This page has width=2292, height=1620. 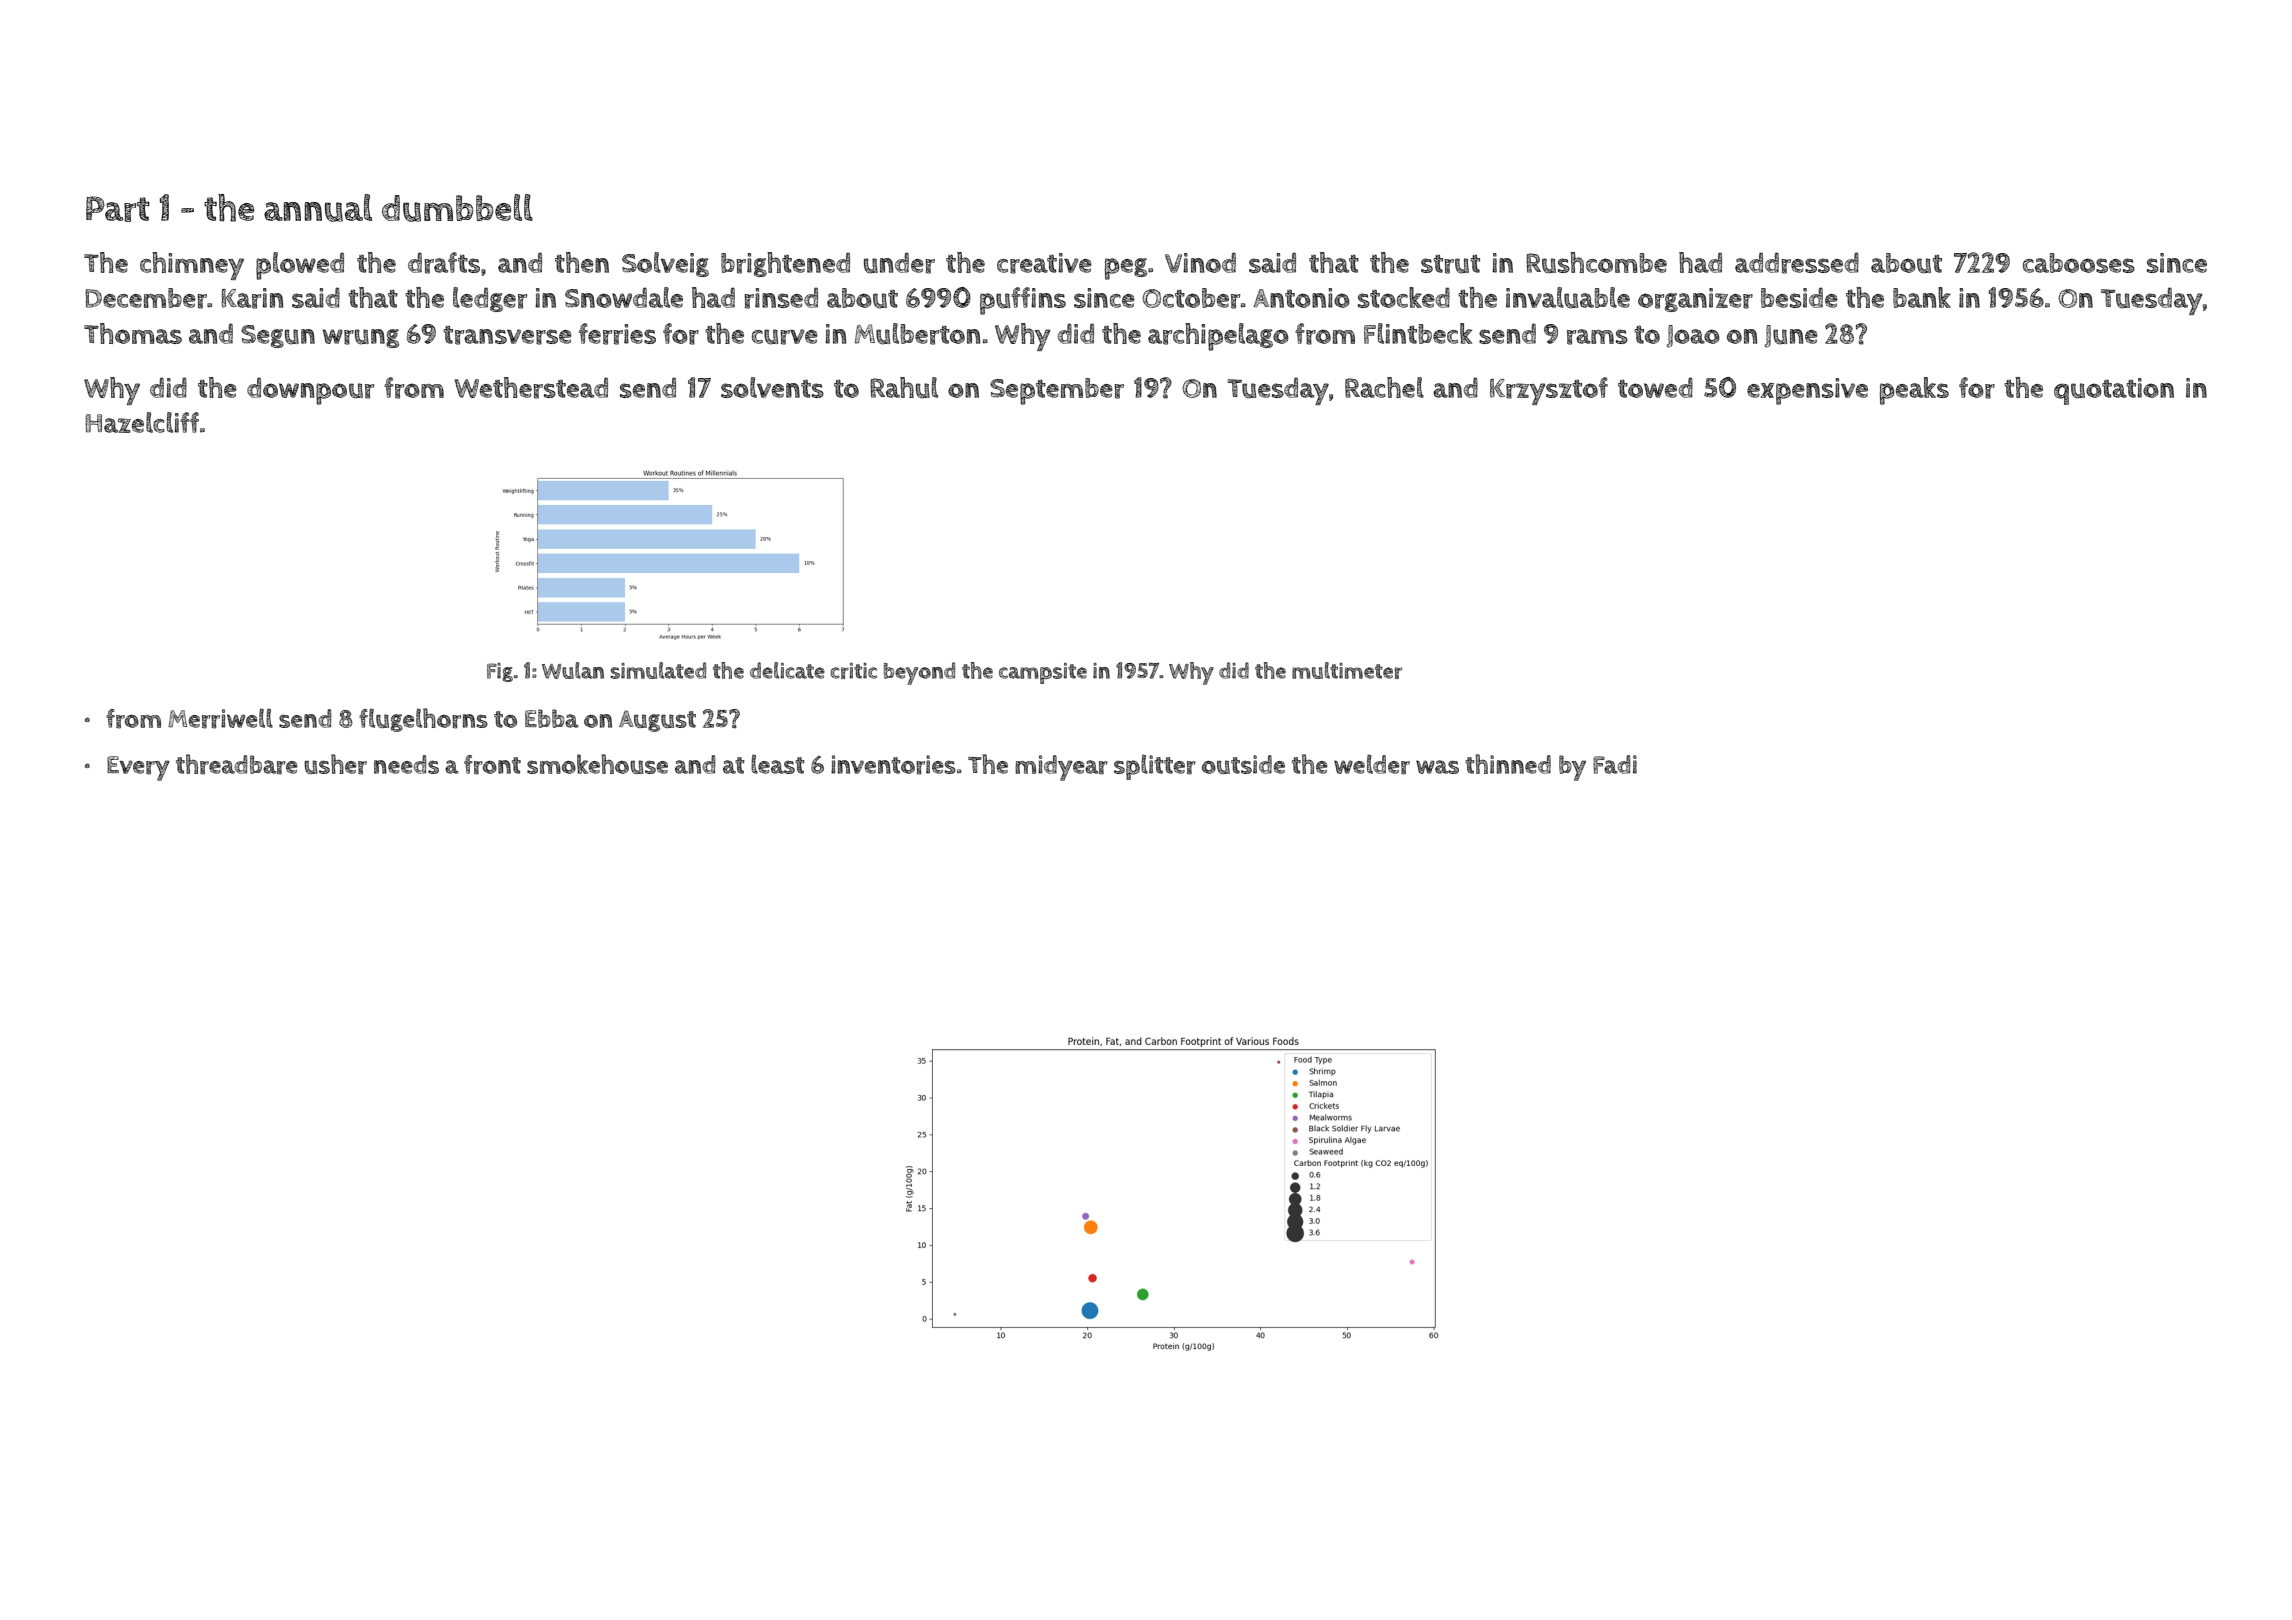 What do you see at coordinates (318, 208) in the page?
I see `annual` at bounding box center [318, 208].
